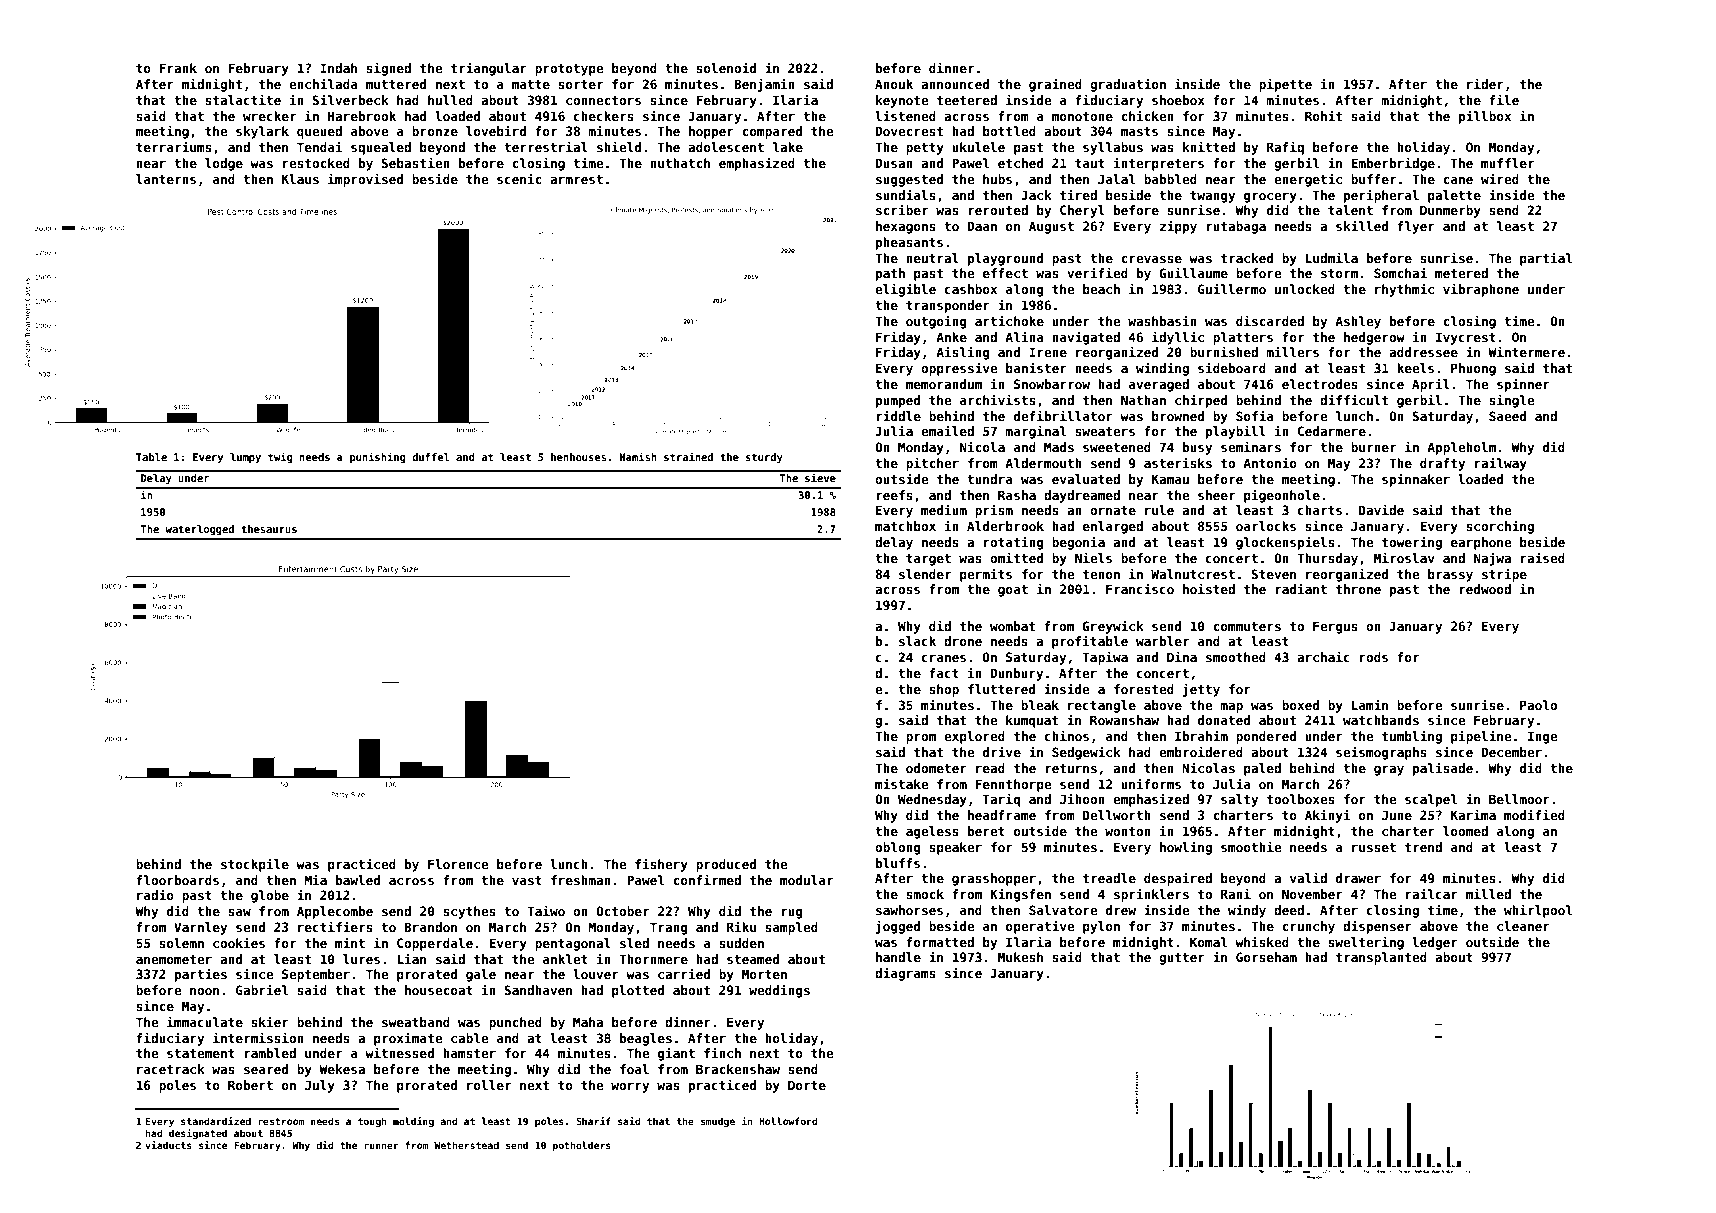  Describe the element at coordinates (897, 848) in the page. I see `oblong` at that location.
